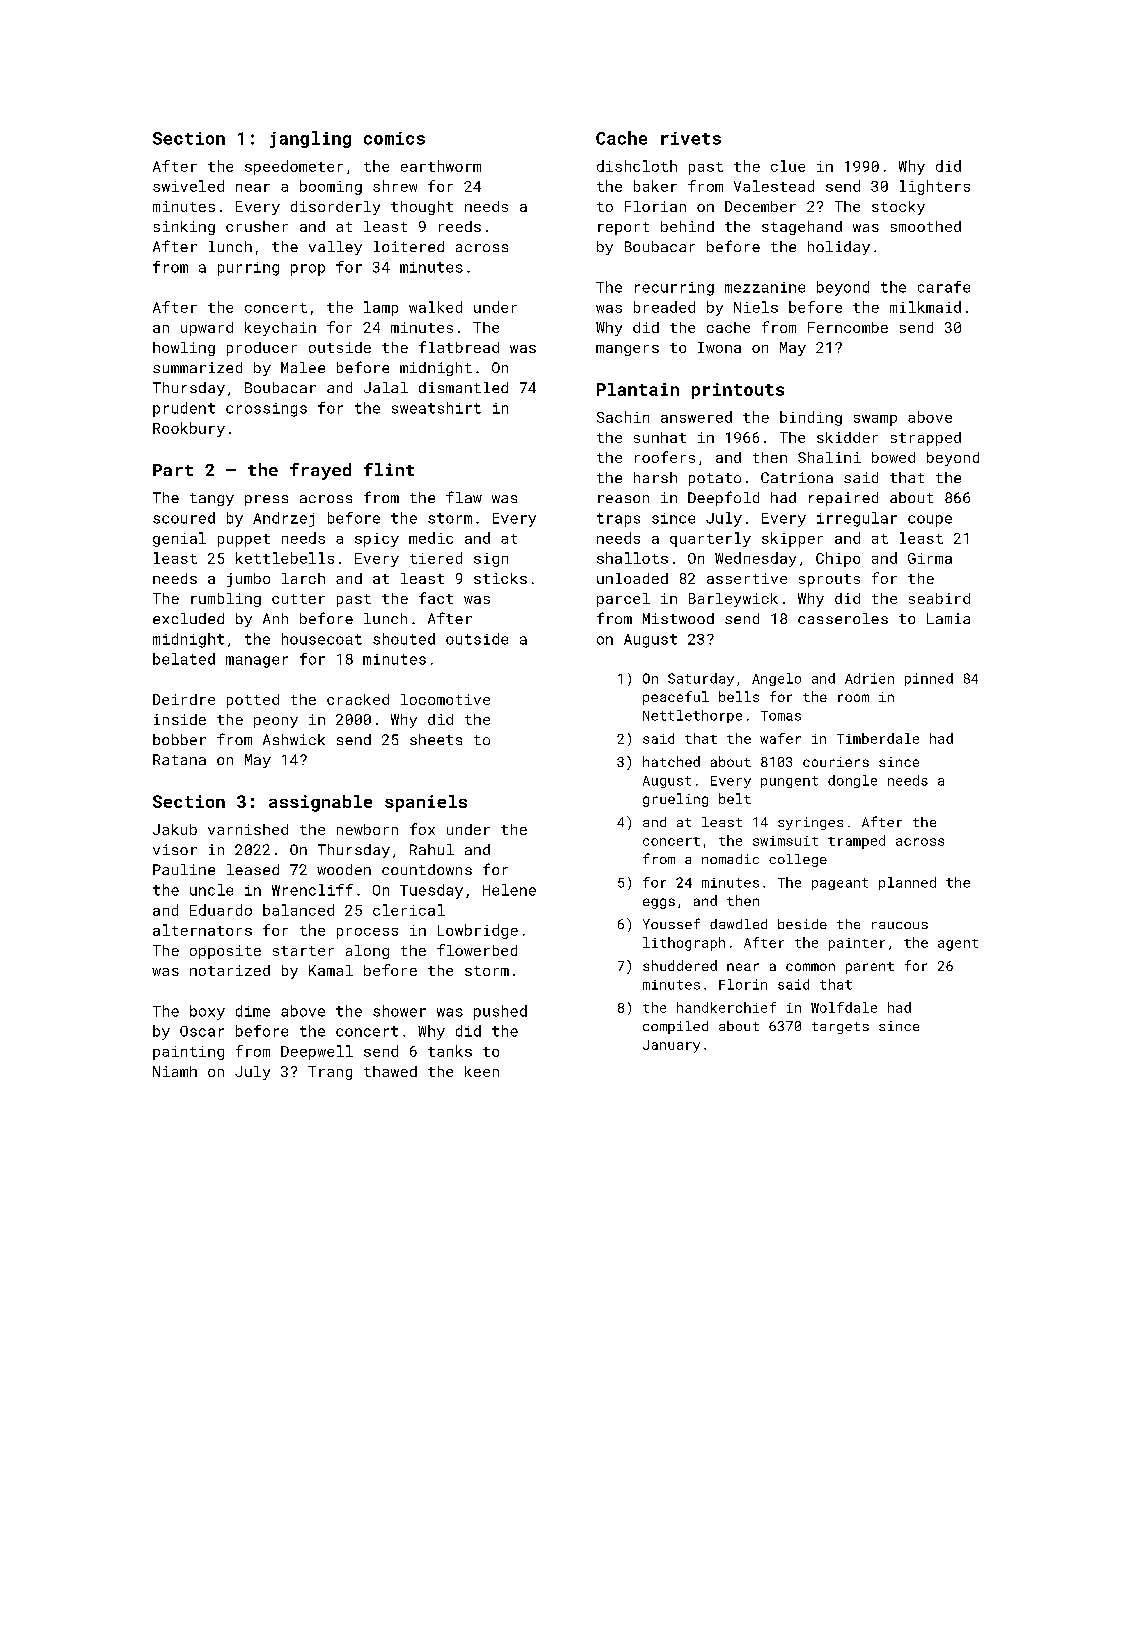 The height and width of the screenshot is (1649, 1139). I want to click on Oscar, so click(202, 1031).
